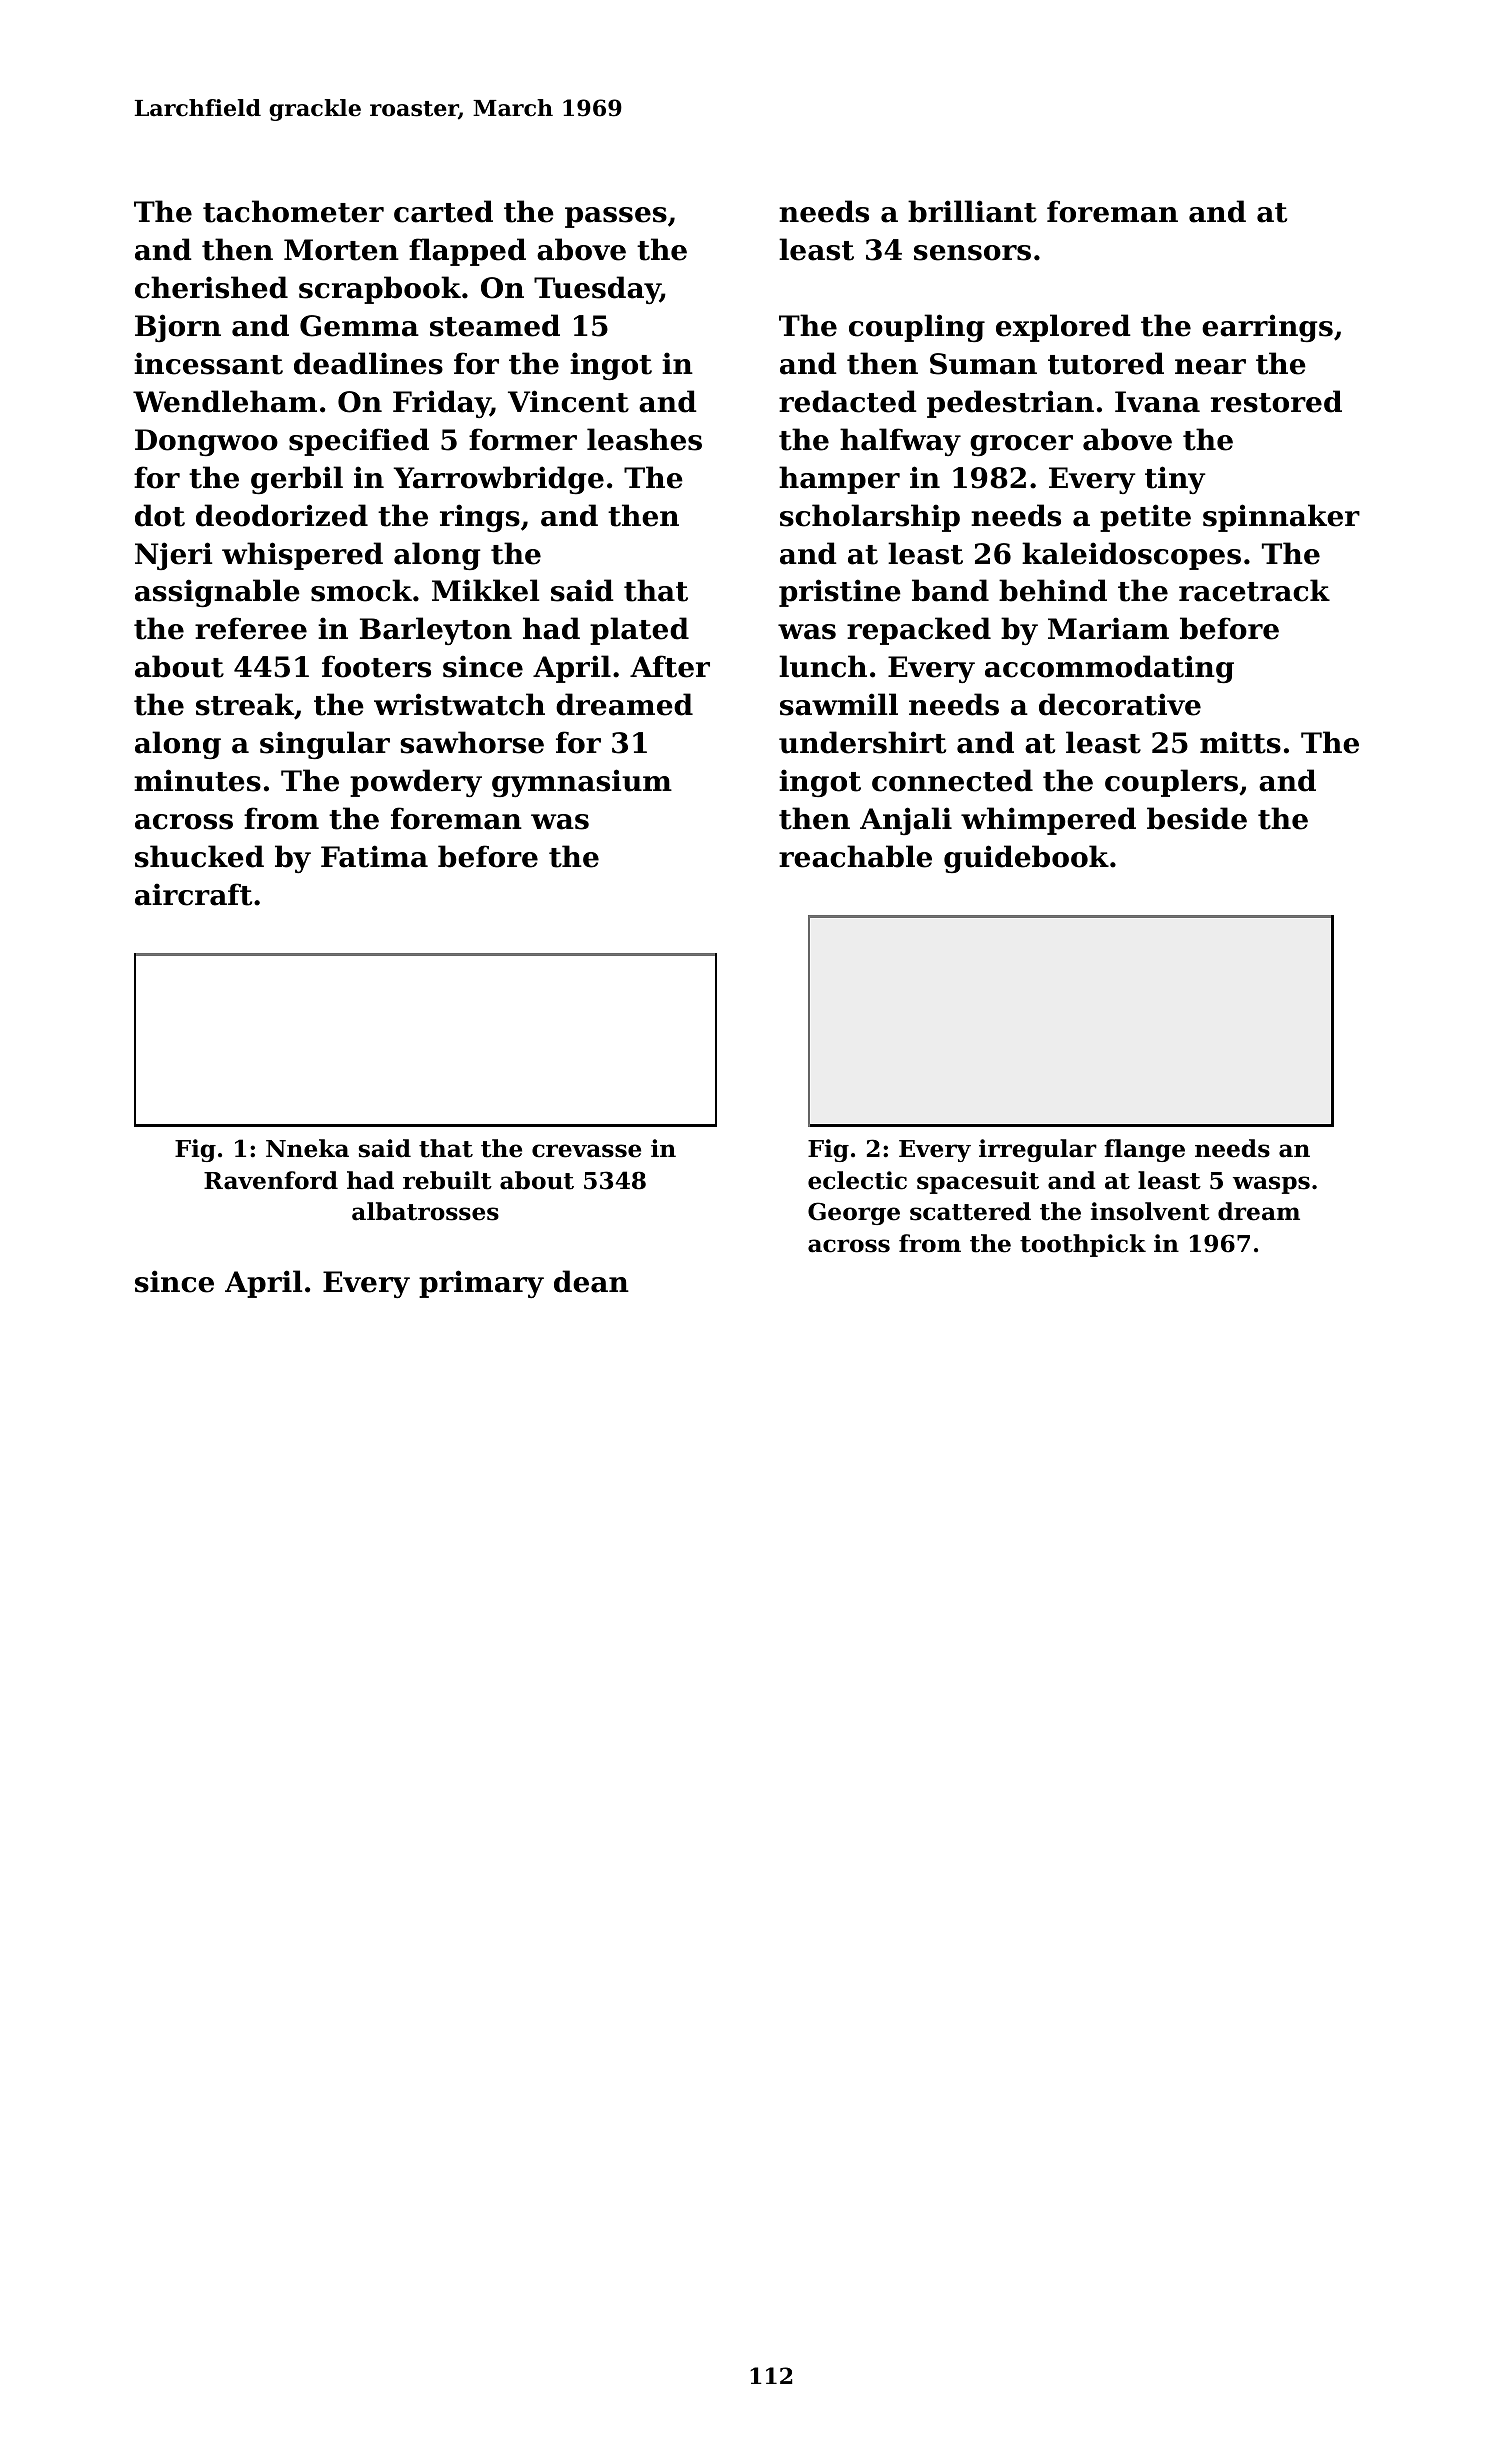 The width and height of the screenshot is (1496, 2464). I want to click on singular, so click(325, 745).
